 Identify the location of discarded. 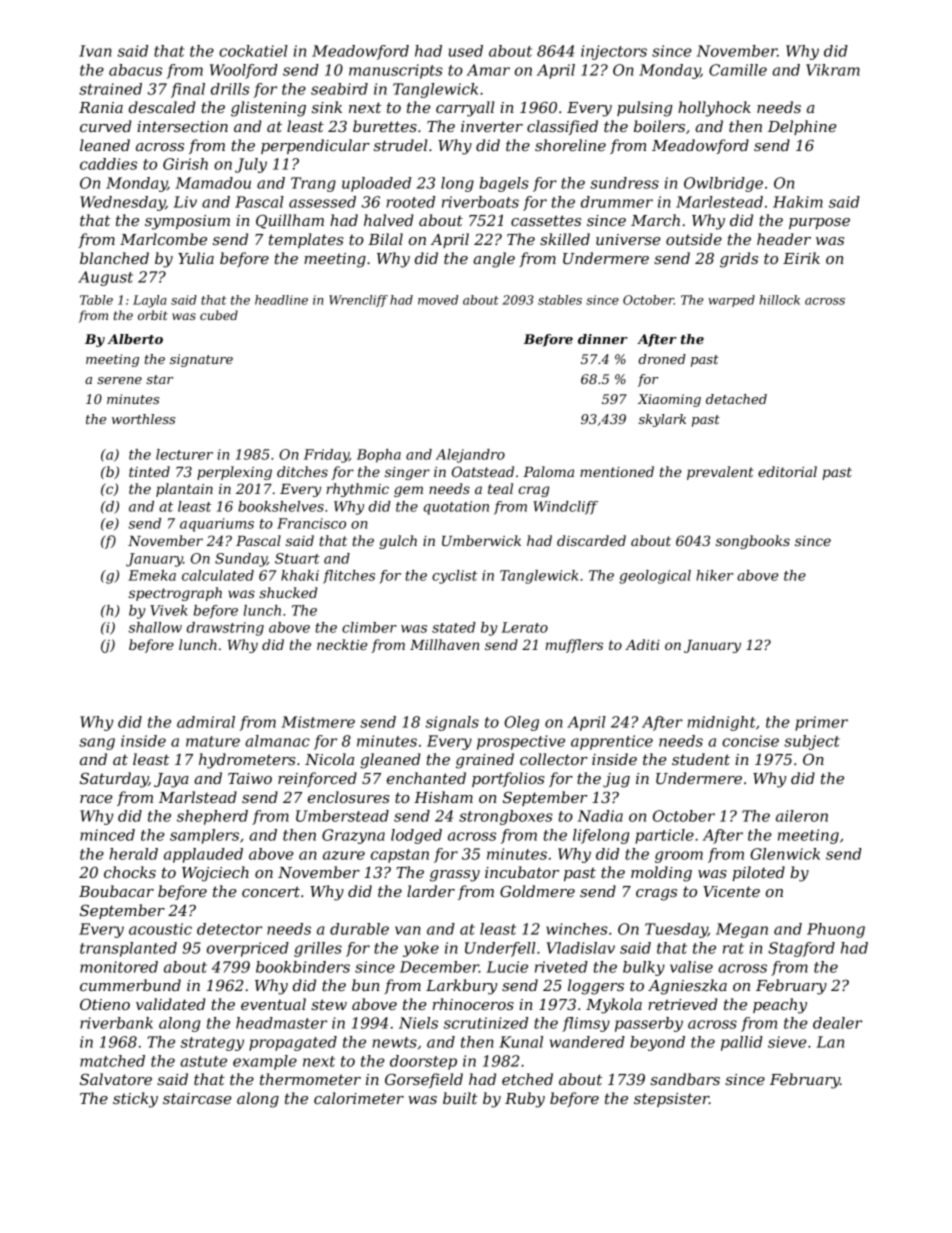
(591, 540).
